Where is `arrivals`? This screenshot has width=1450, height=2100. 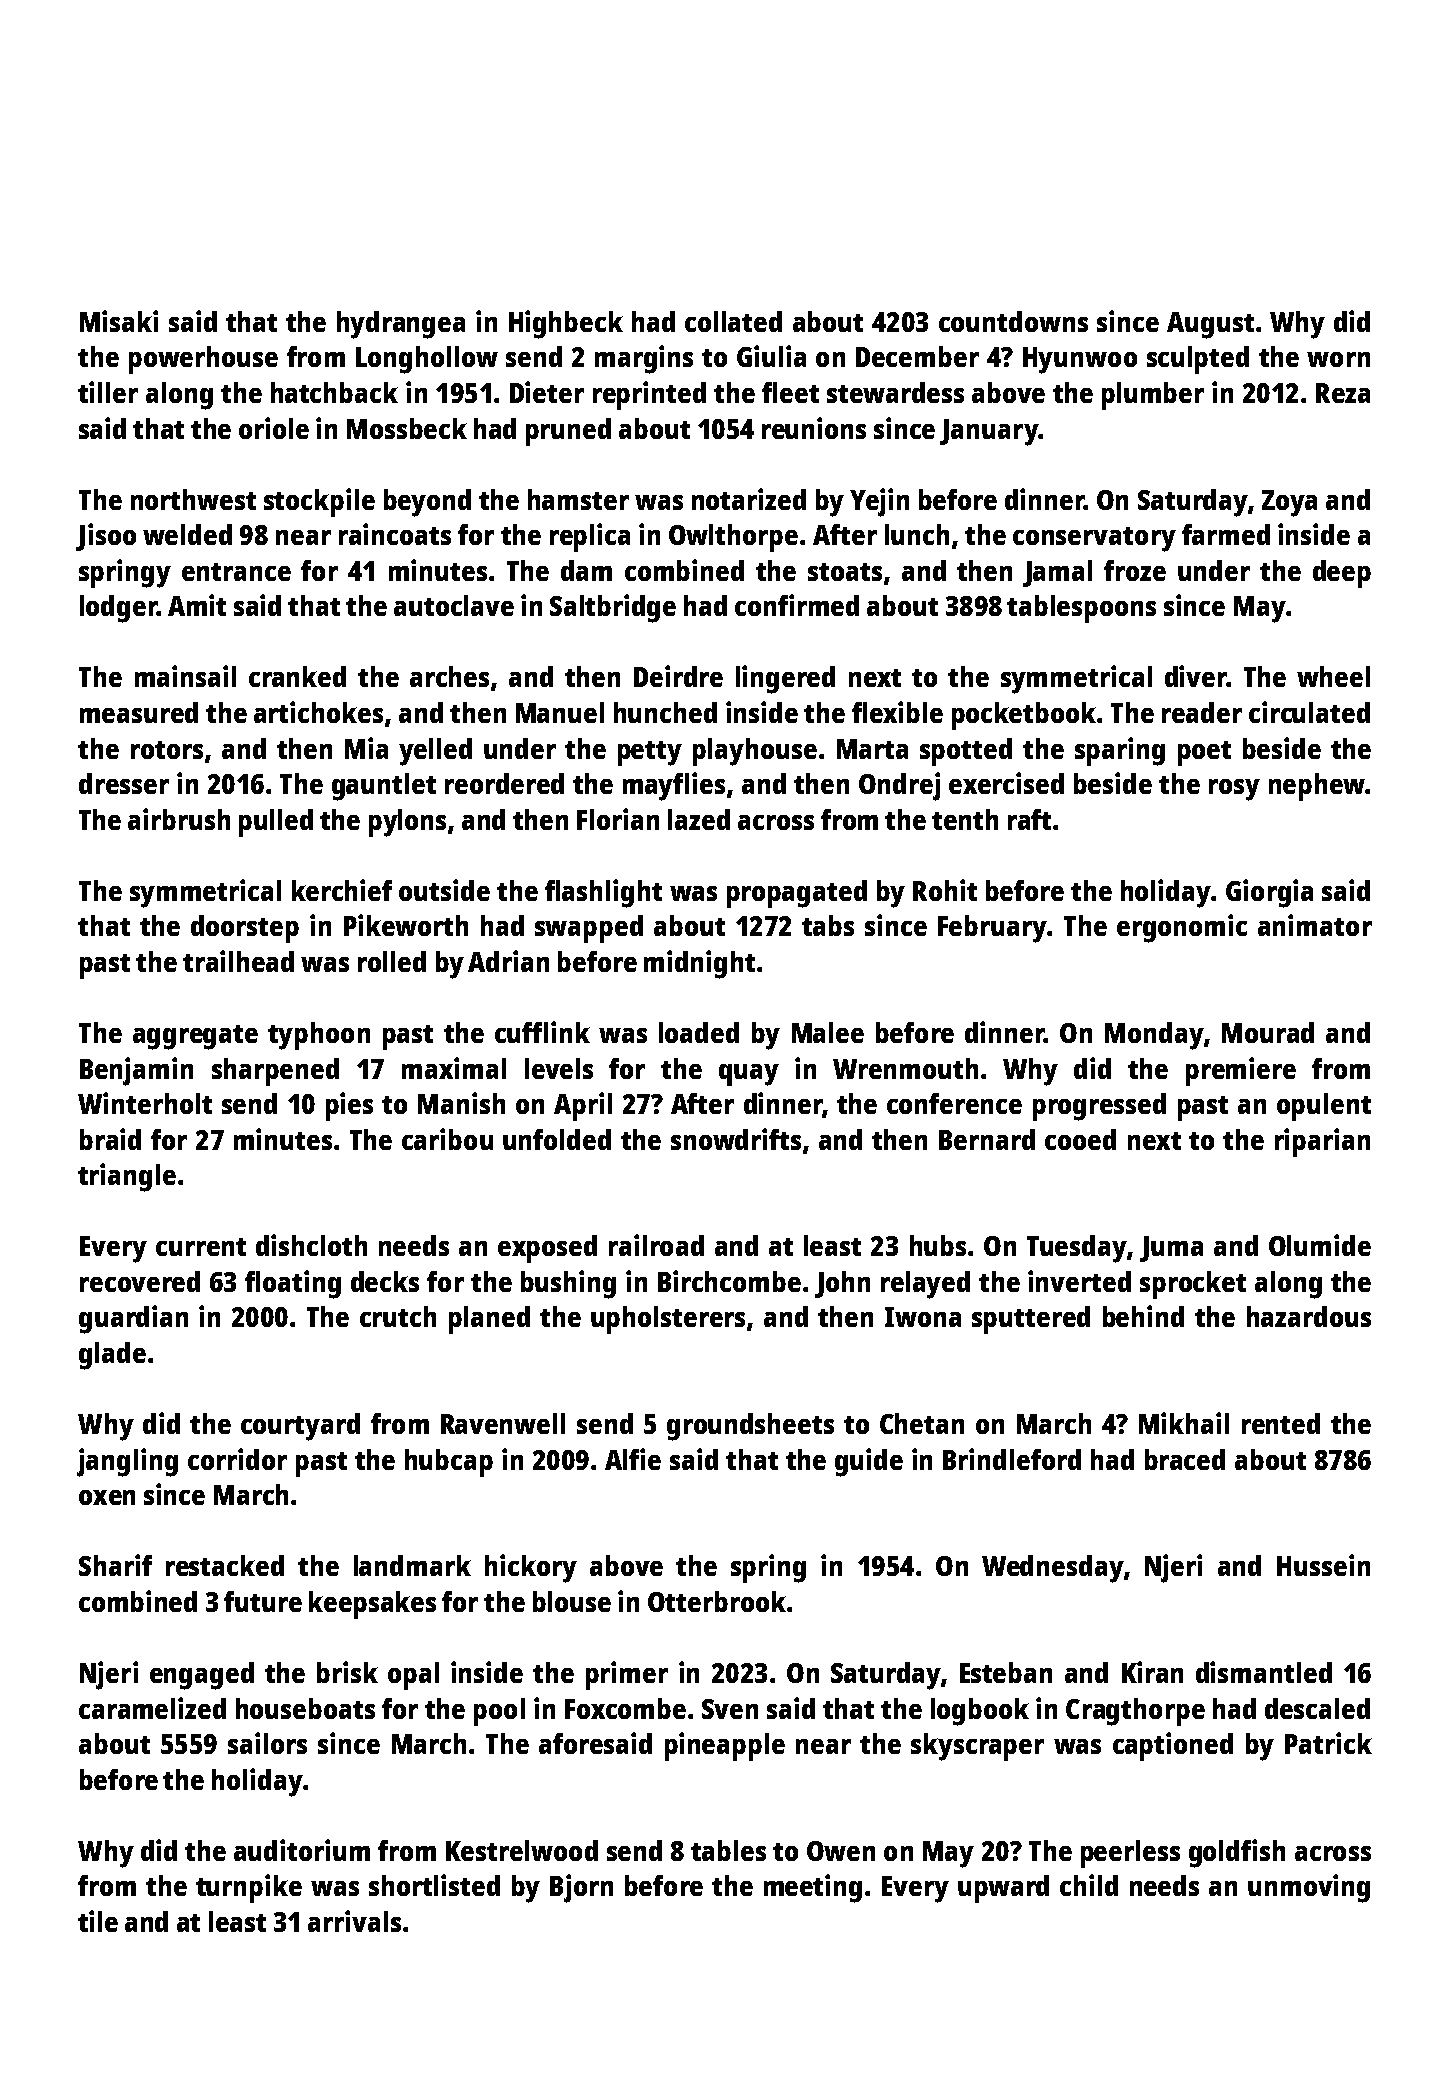
arrivals is located at coordinates (354, 1921).
